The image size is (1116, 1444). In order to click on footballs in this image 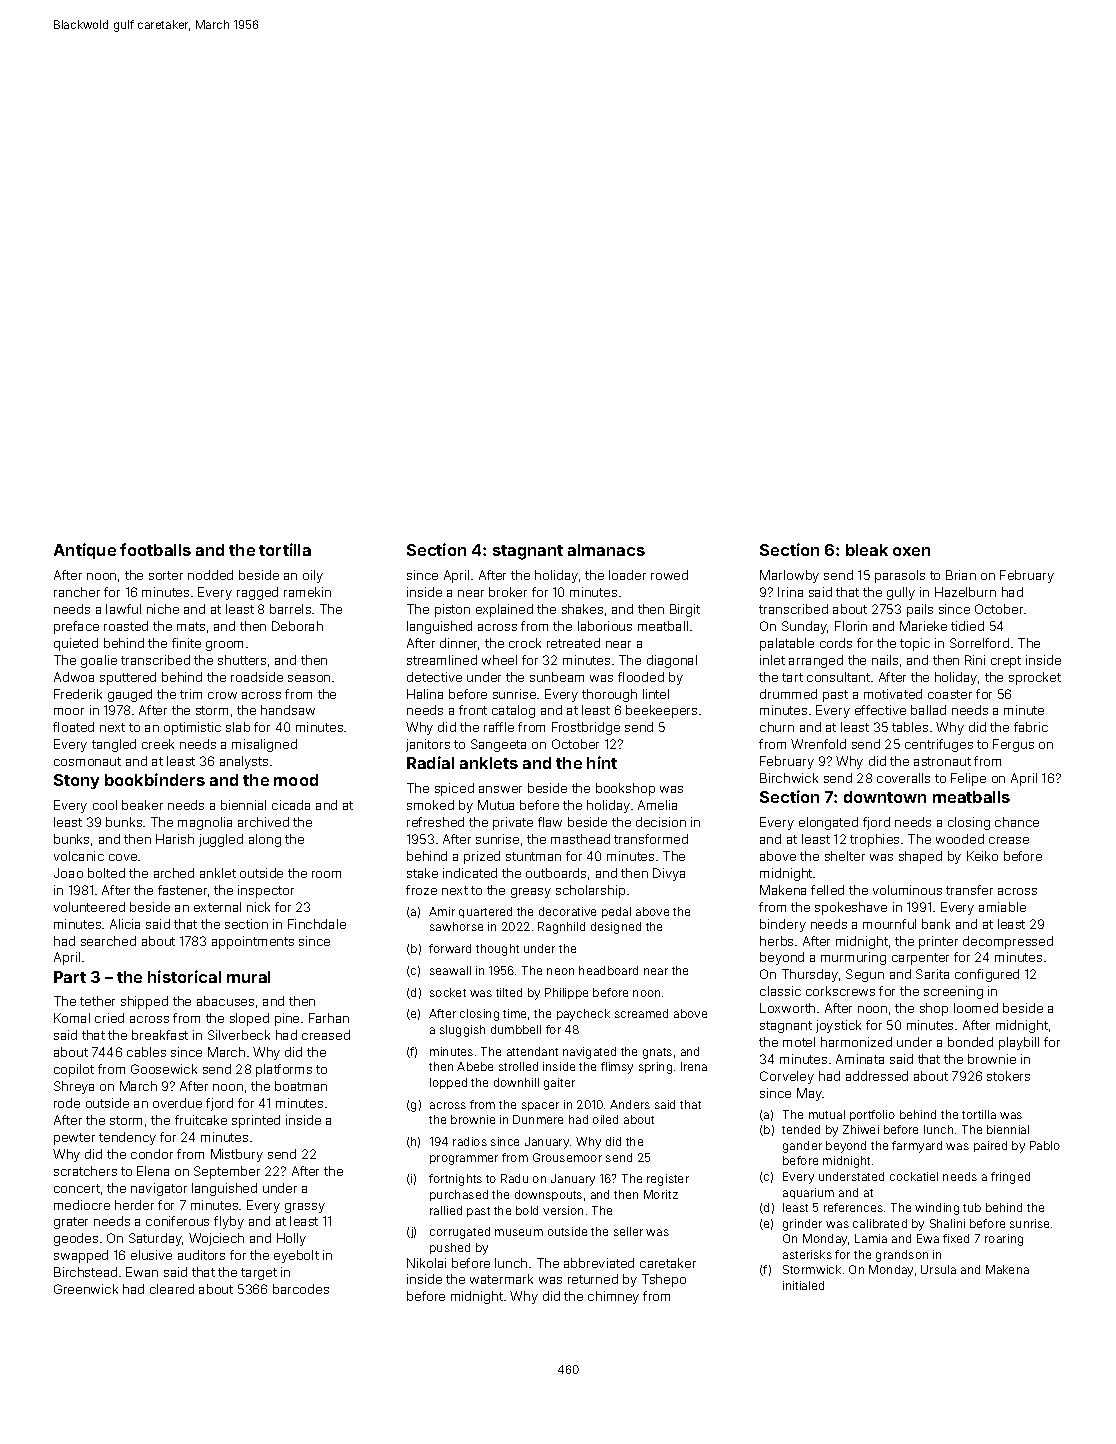, I will do `click(155, 549)`.
